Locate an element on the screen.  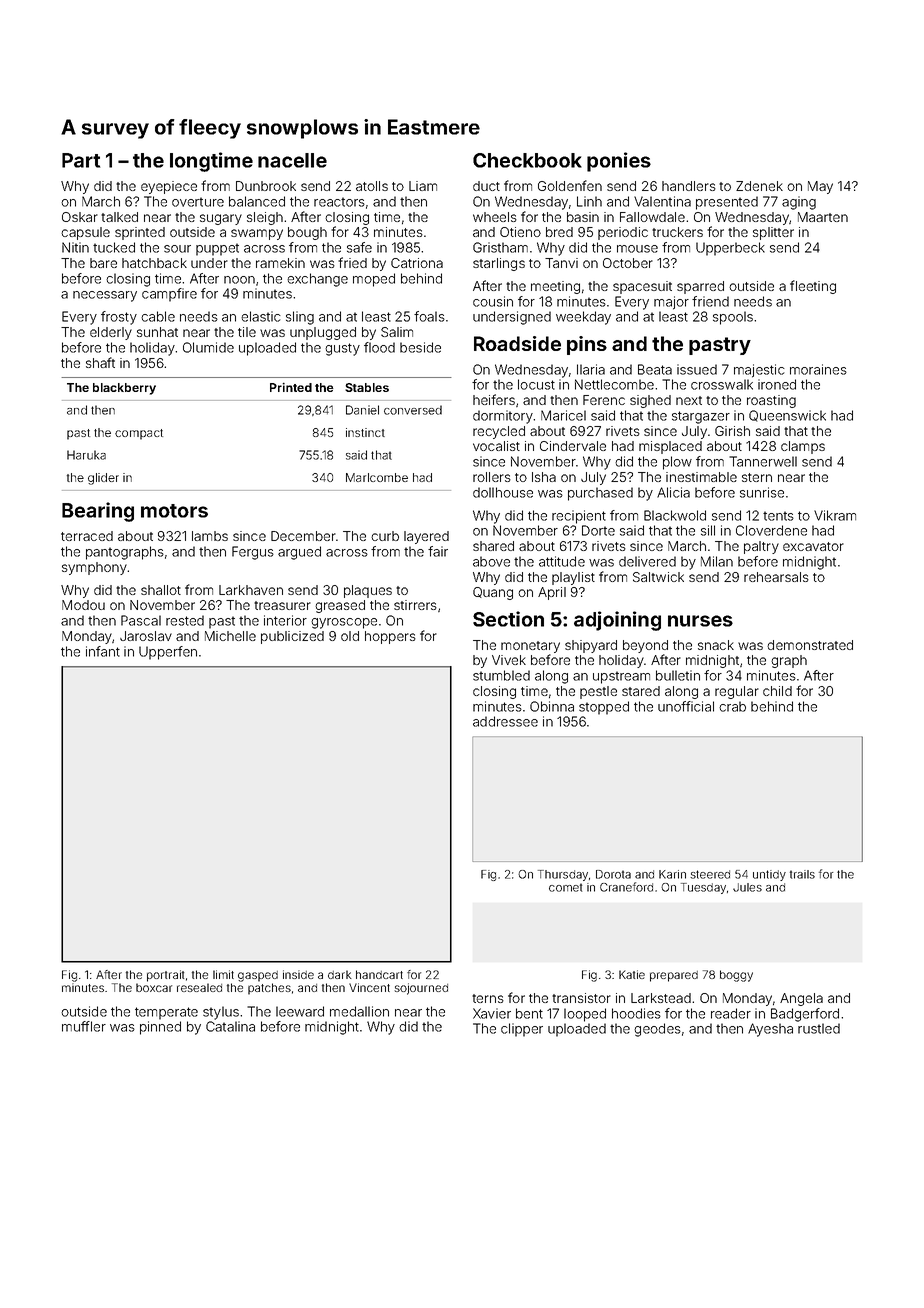
Thursday is located at coordinates (563, 875).
